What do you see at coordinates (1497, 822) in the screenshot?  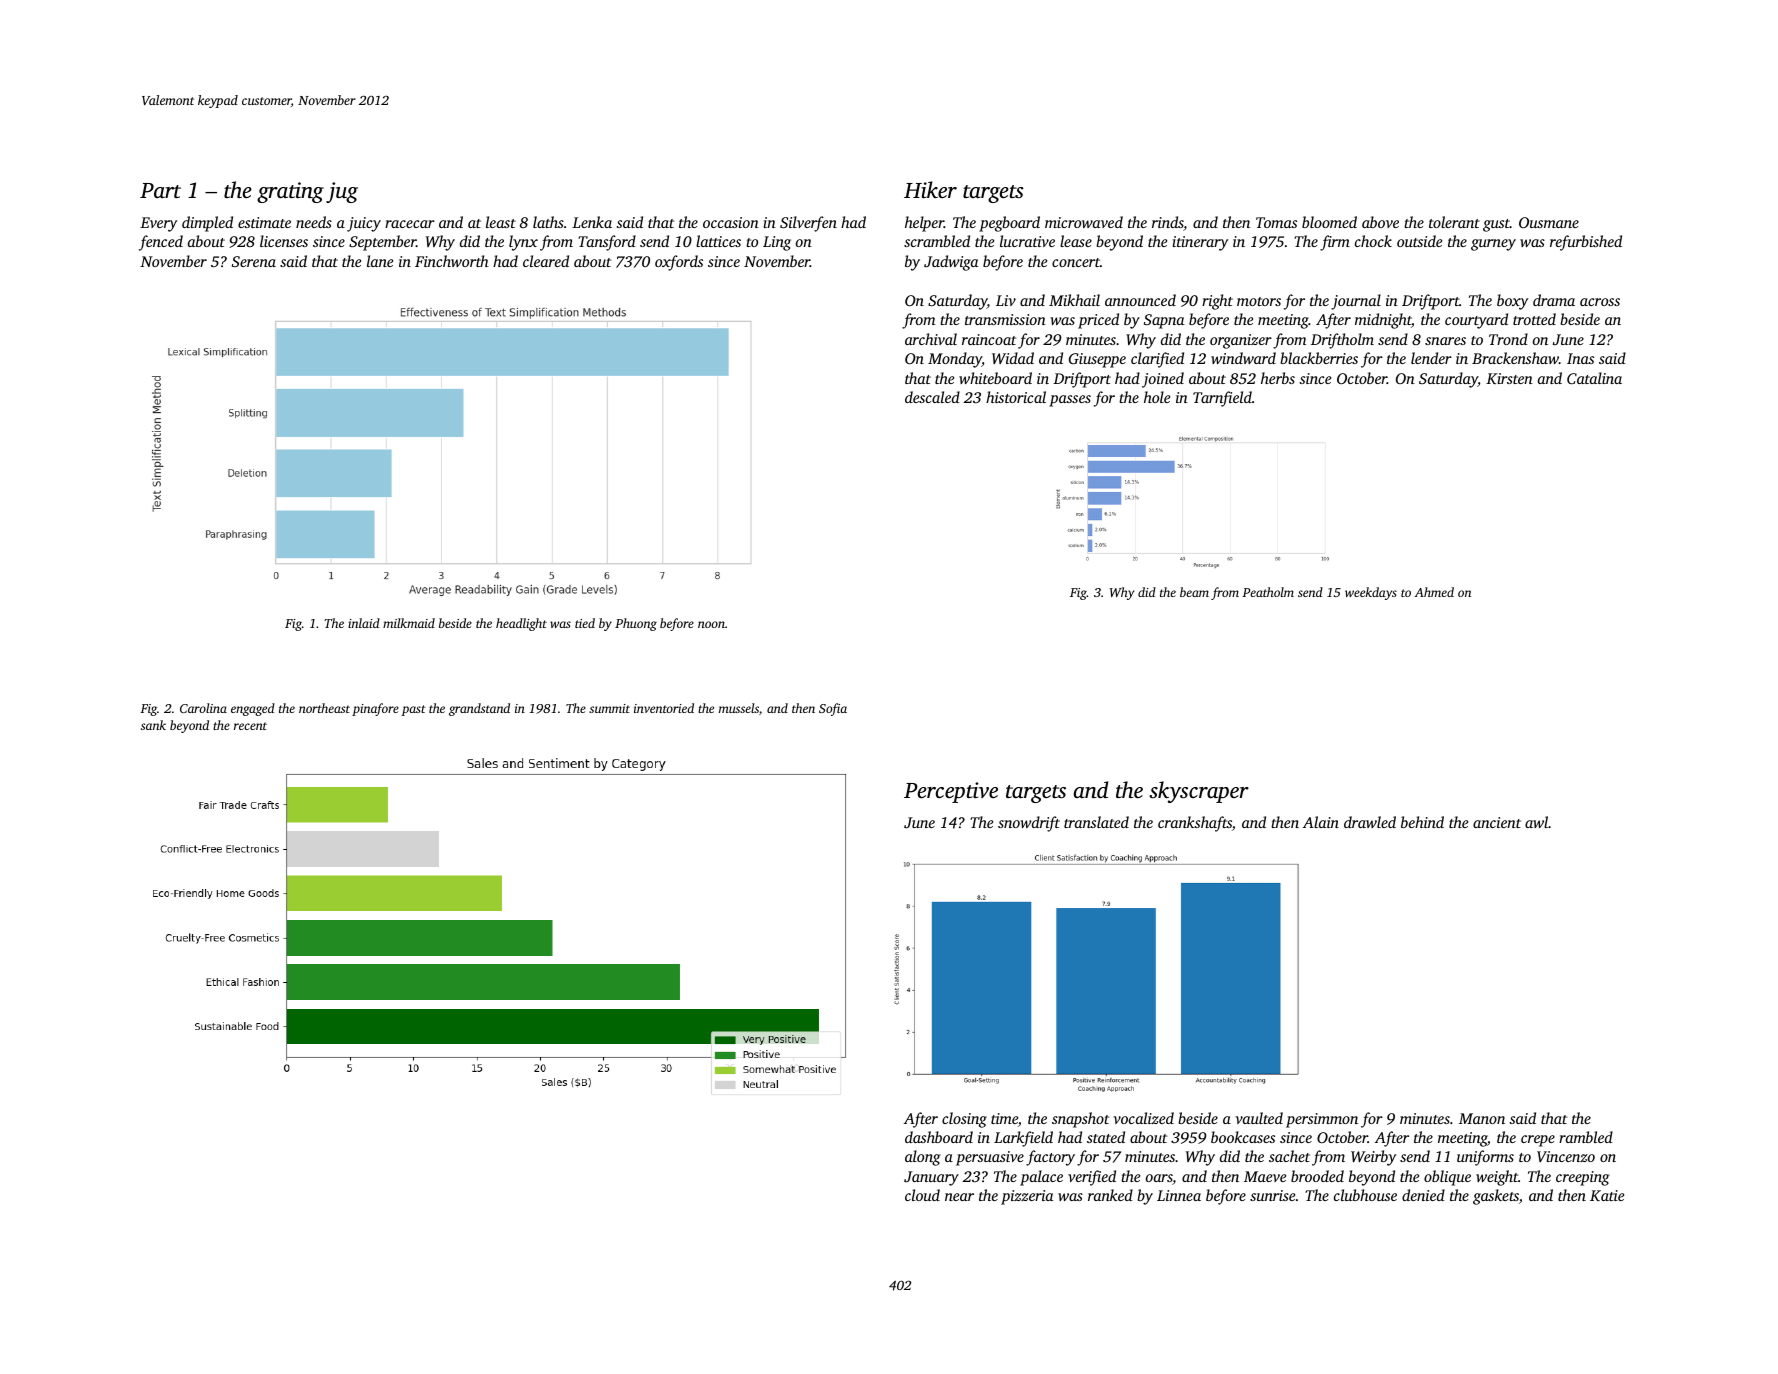 I see `ancient` at bounding box center [1497, 822].
